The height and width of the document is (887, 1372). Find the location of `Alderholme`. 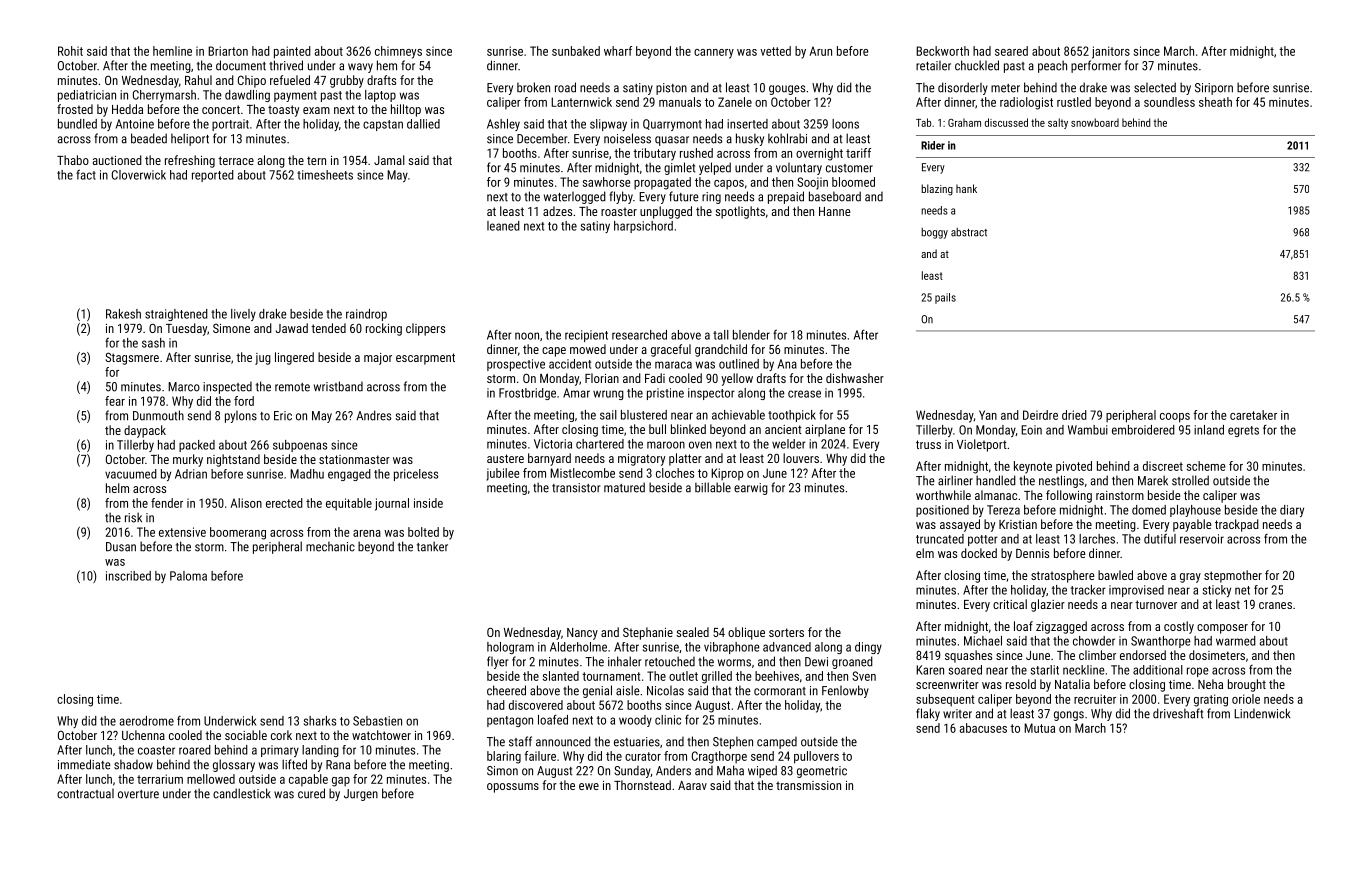

Alderholme is located at coordinates (578, 647).
